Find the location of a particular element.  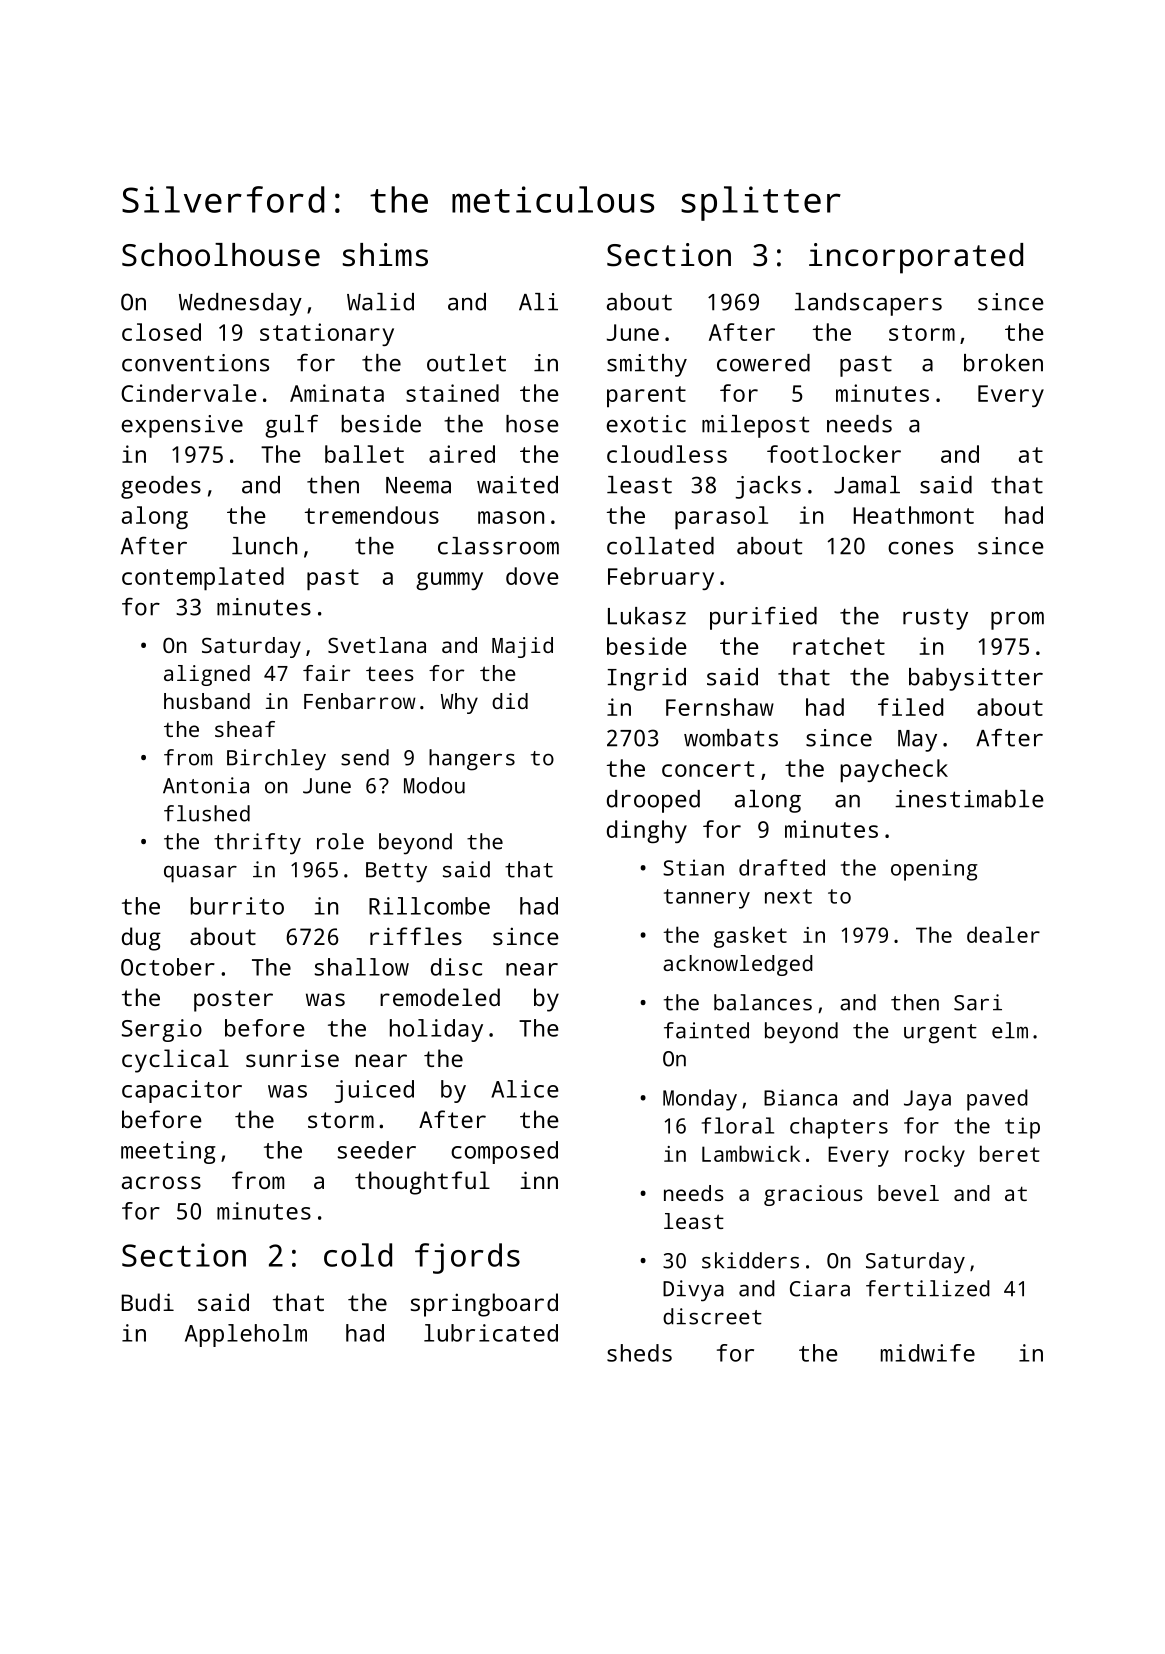

Alice is located at coordinates (525, 1089).
